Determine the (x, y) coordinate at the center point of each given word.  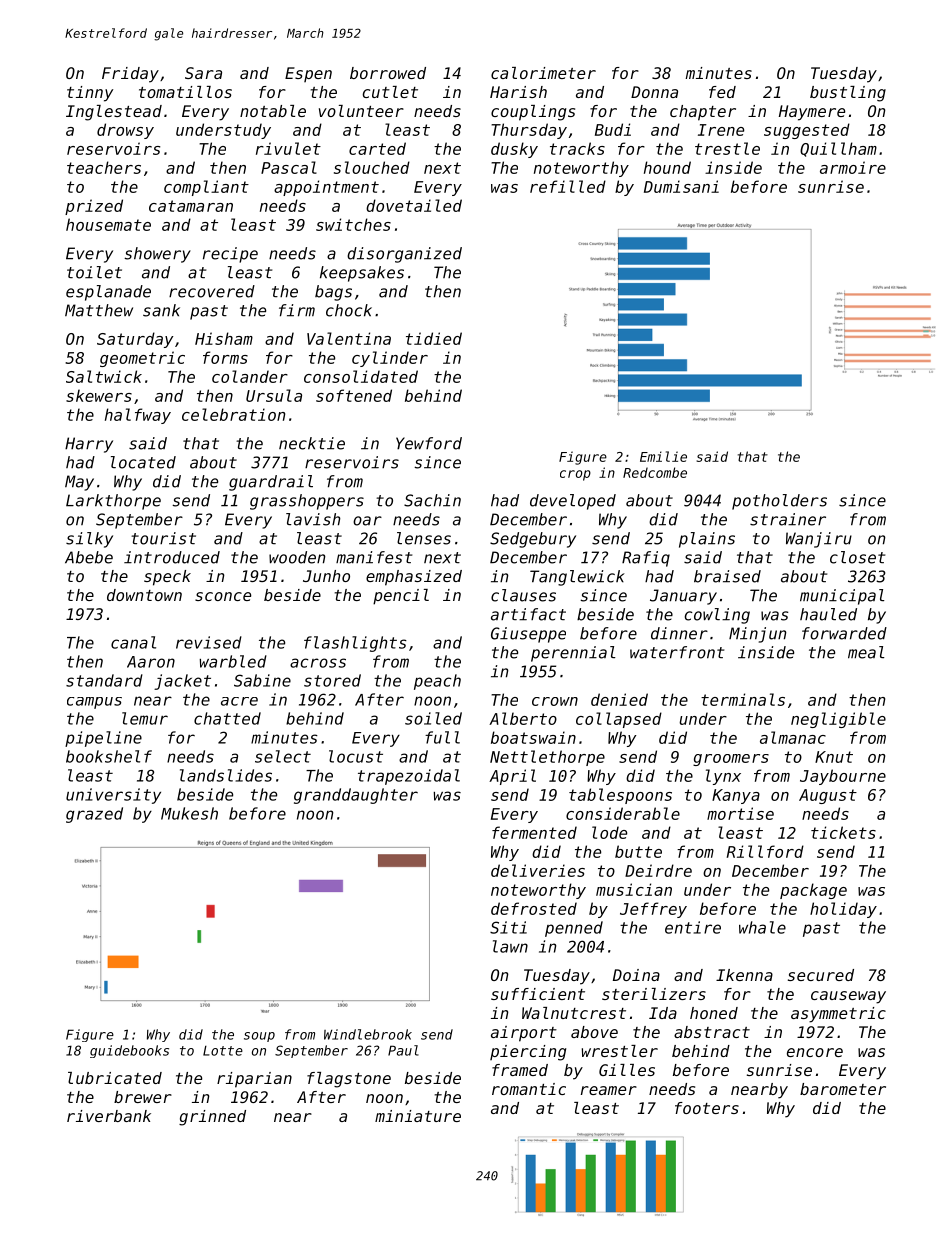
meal (866, 652)
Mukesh (189, 813)
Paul (403, 1050)
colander (250, 376)
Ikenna (744, 975)
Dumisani (681, 186)
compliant (206, 188)
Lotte (223, 1051)
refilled (568, 186)
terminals (743, 699)
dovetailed (414, 205)
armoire (853, 167)
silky (89, 540)
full (442, 737)
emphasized (414, 578)
